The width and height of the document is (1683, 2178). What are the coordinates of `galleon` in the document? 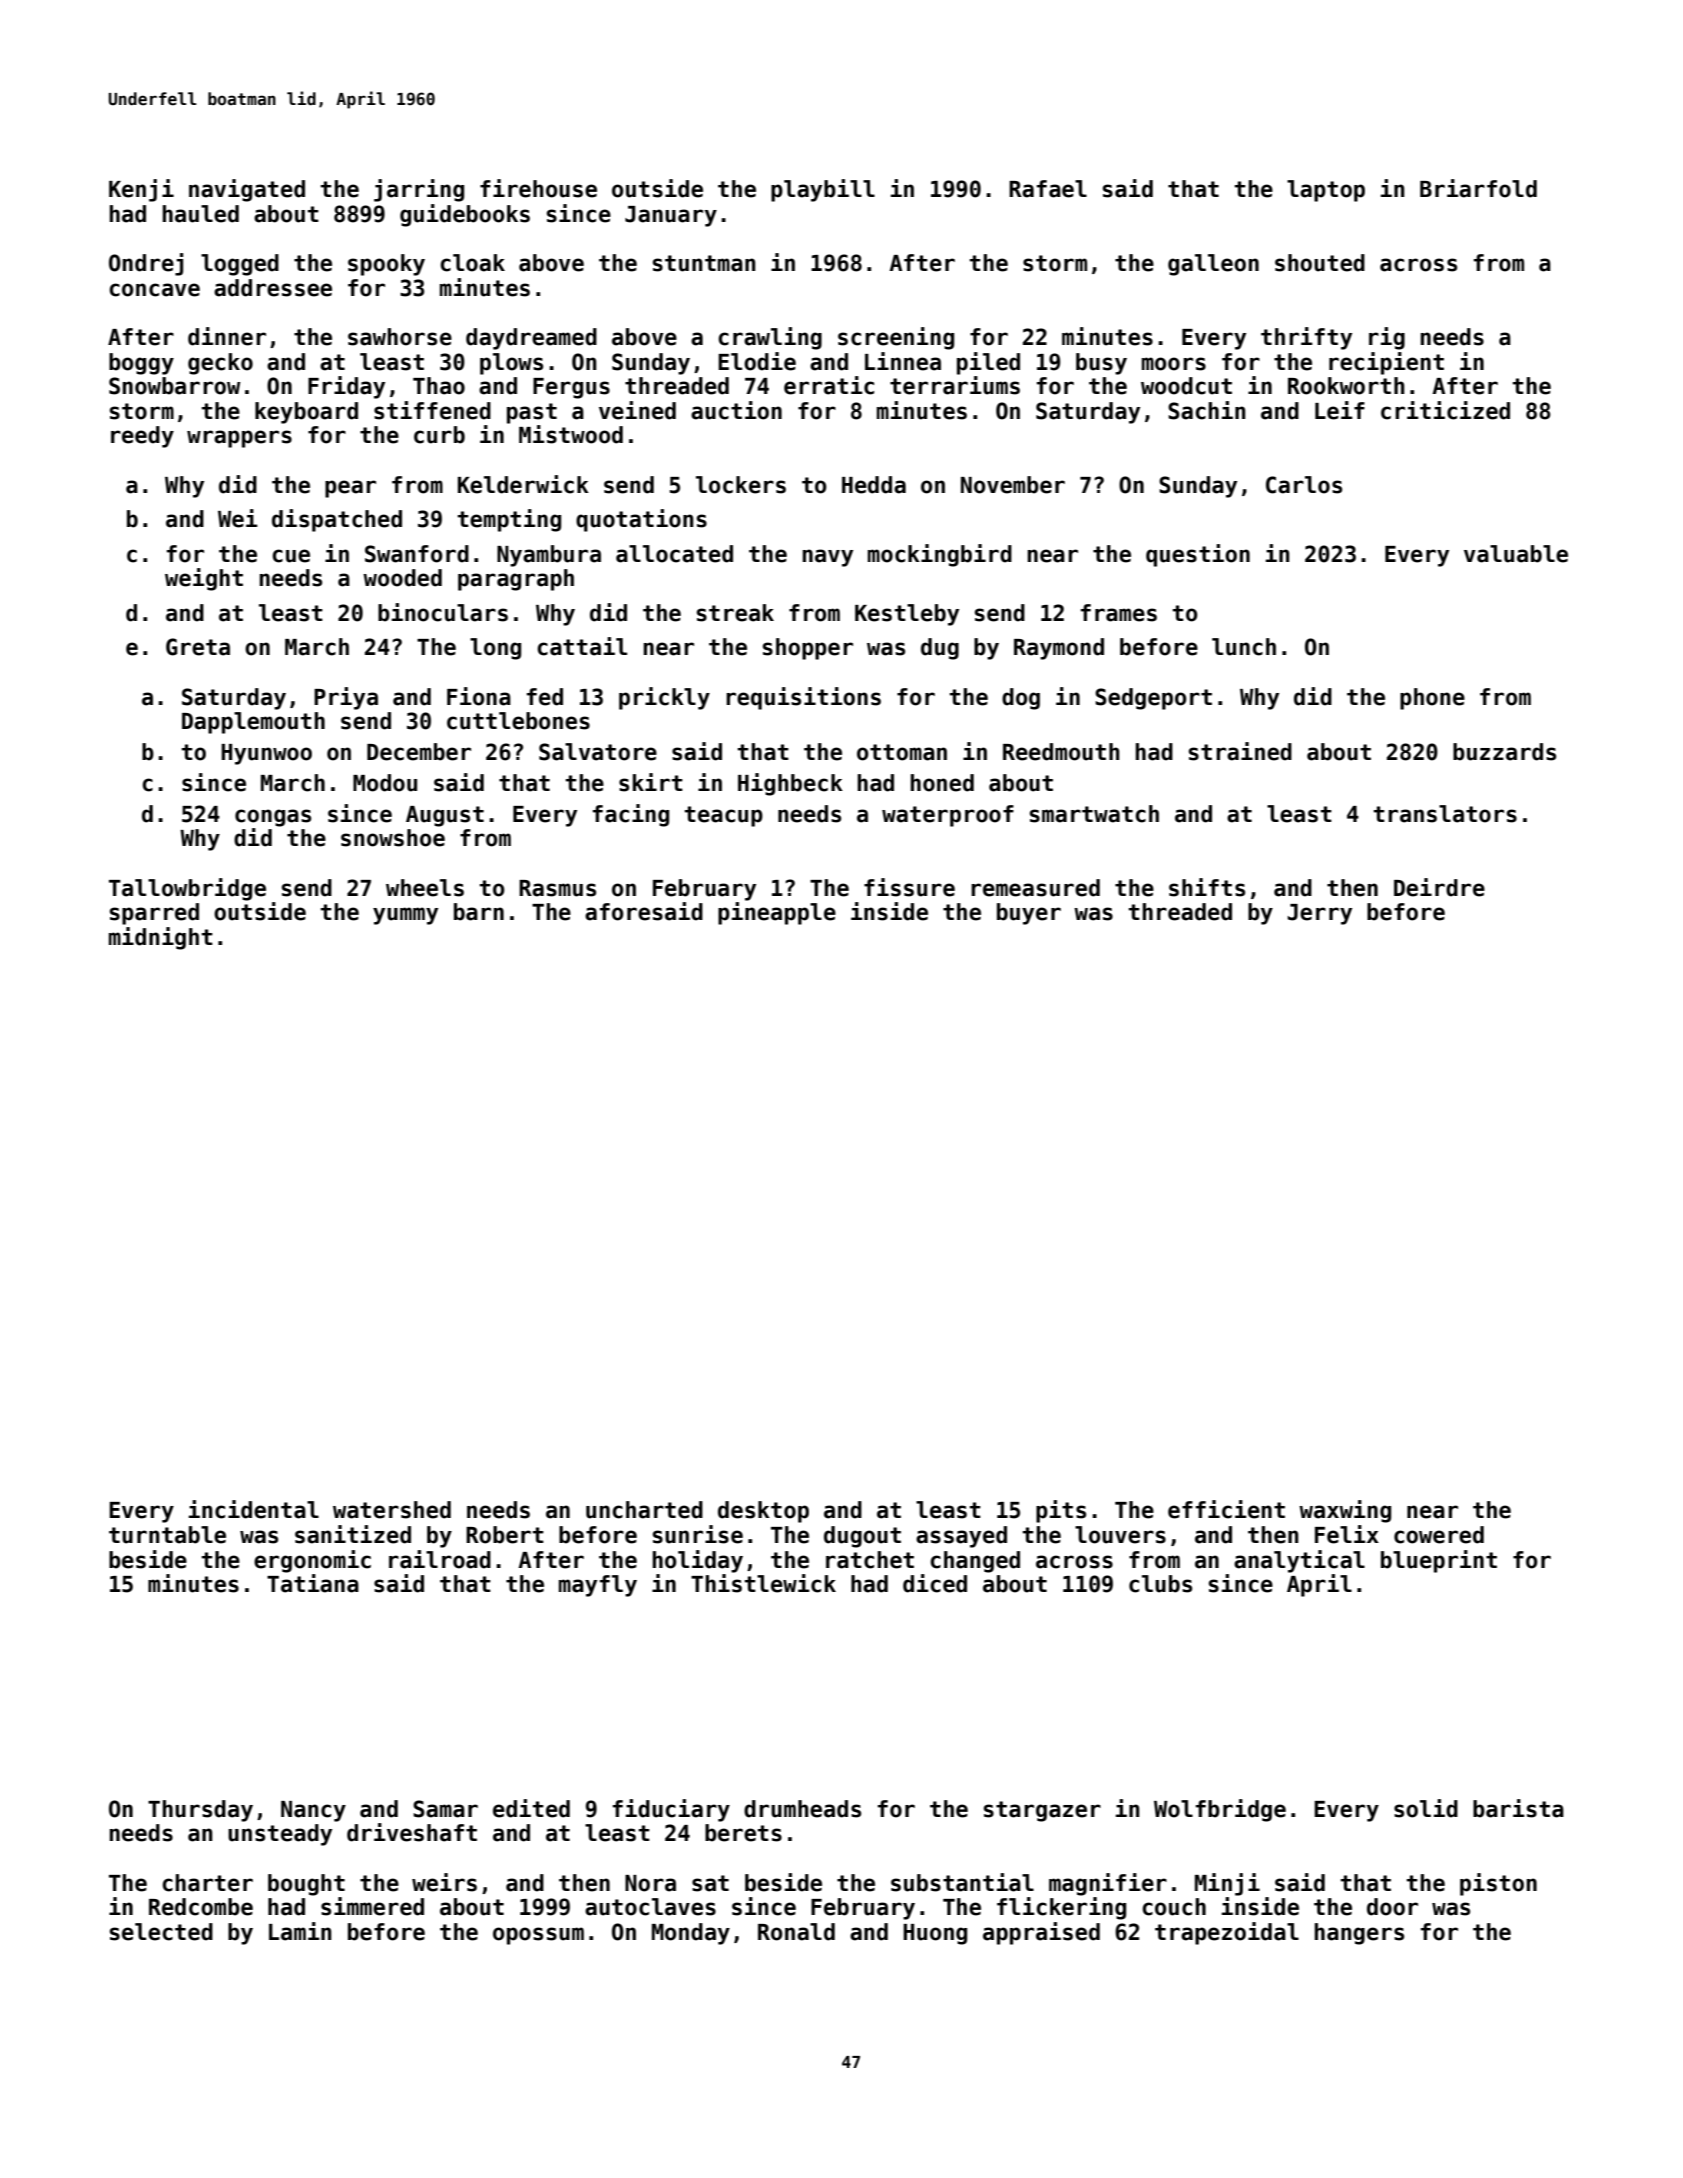 It's located at (1213, 265).
